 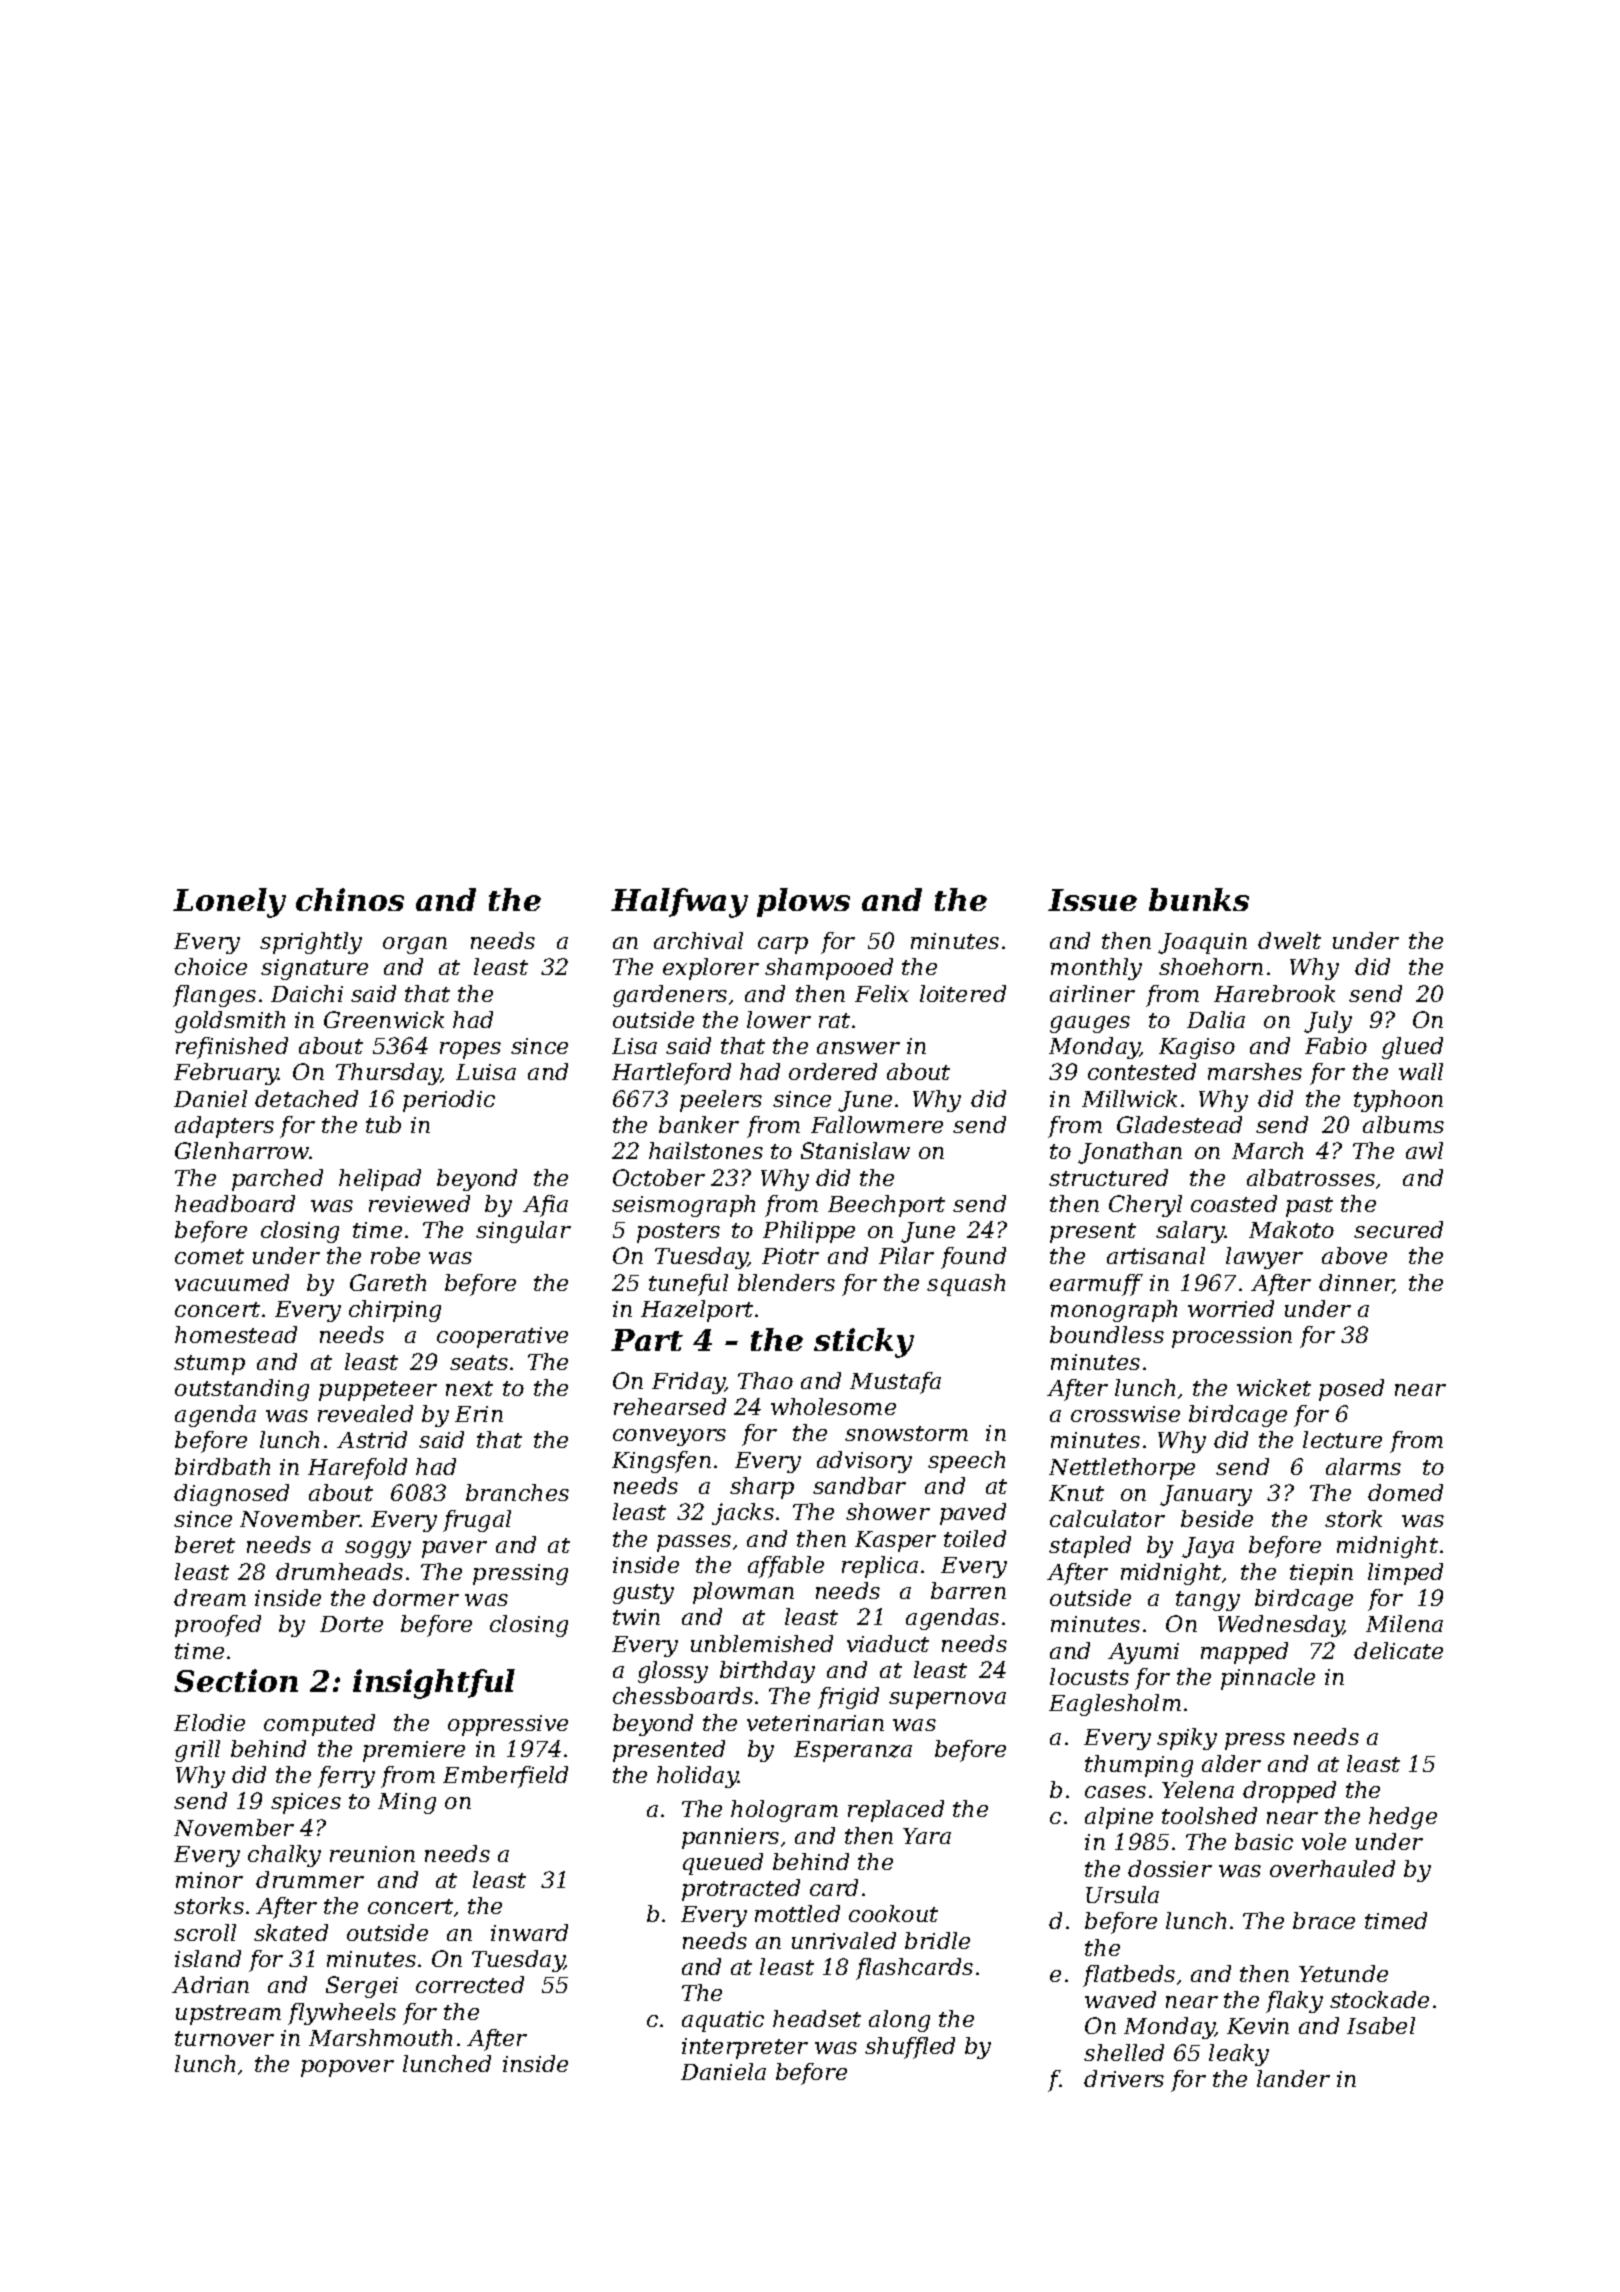 I want to click on tiepin, so click(x=1321, y=1574).
